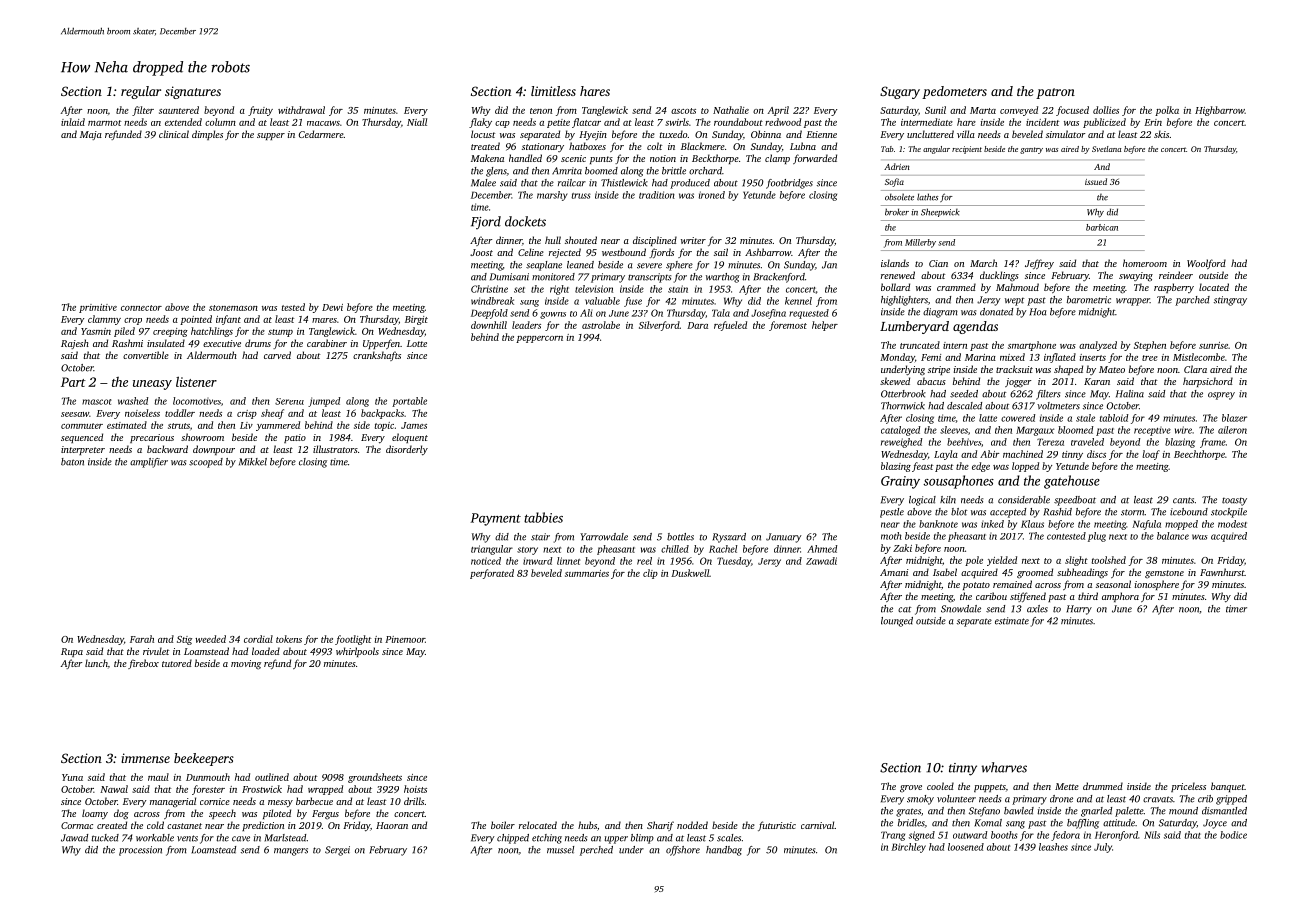 The width and height of the document is (1308, 924). Describe the element at coordinates (1133, 512) in the document. I see `storm` at that location.
